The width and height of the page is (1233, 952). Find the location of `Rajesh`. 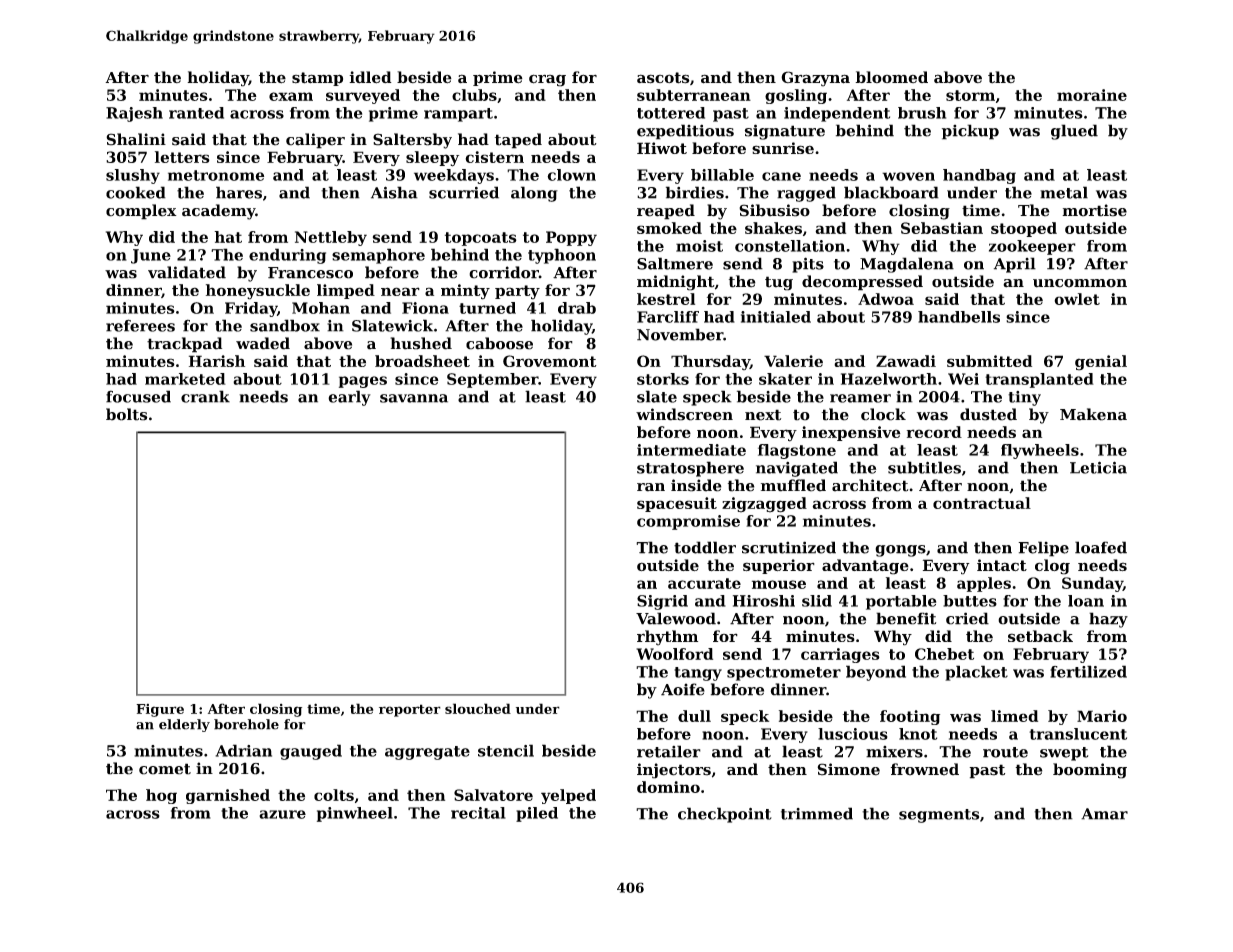

Rajesh is located at coordinates (134, 114).
